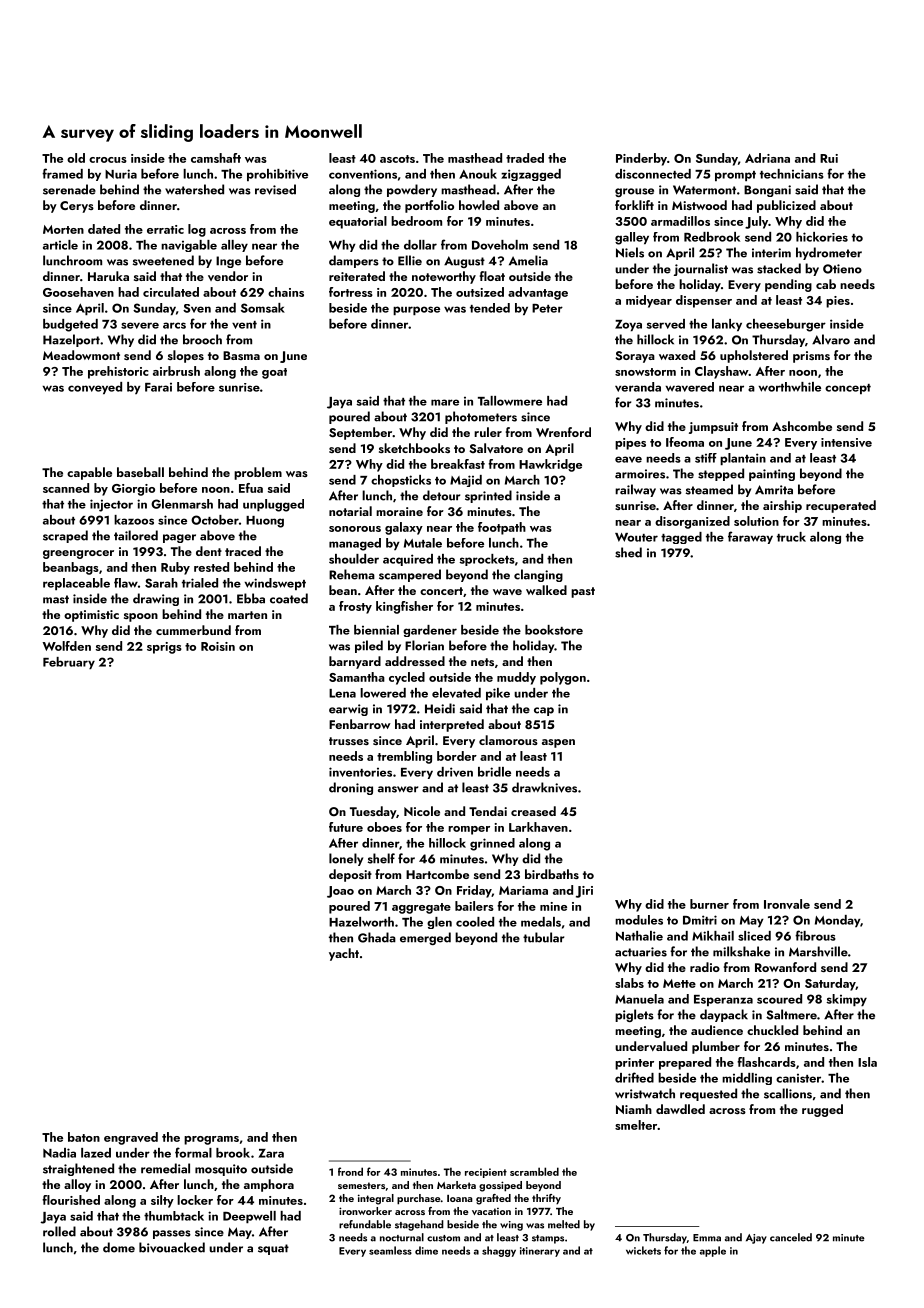 Image resolution: width=924 pixels, height=1308 pixels. I want to click on Nuria, so click(121, 174).
